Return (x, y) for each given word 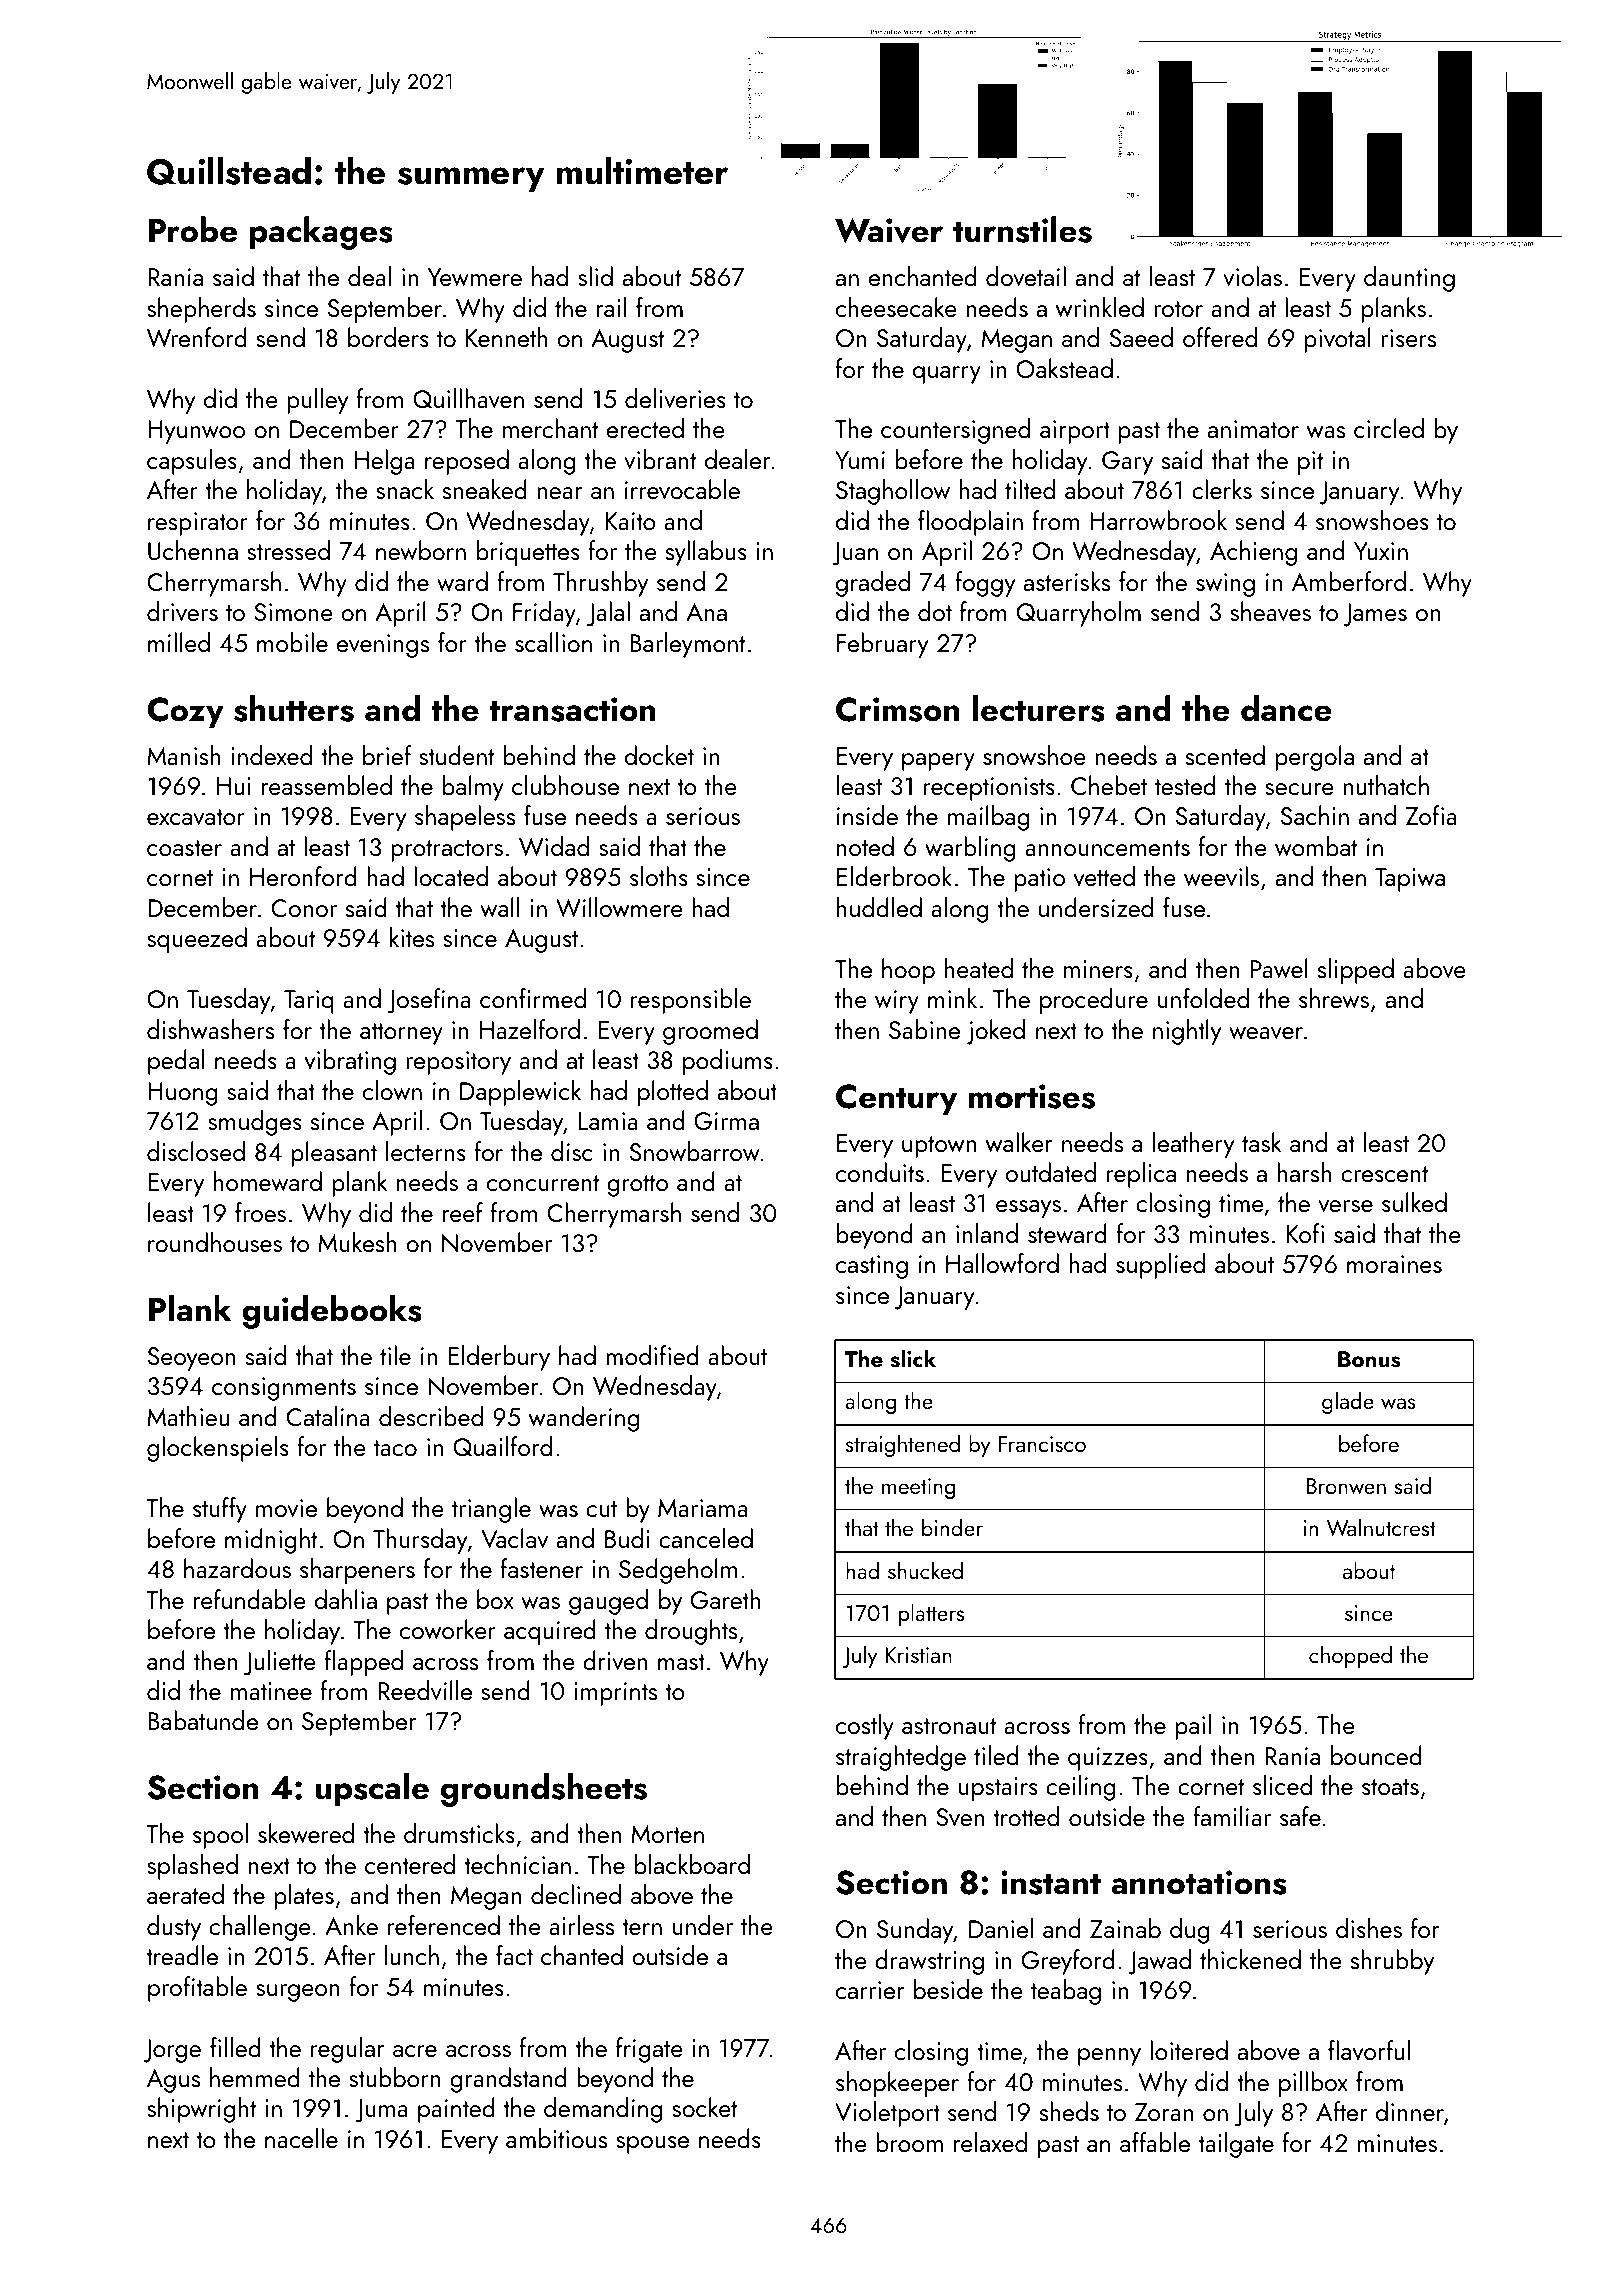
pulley (318, 401)
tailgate (1236, 2145)
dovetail (1026, 276)
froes (260, 1212)
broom (909, 2142)
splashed (192, 1867)
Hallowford (1002, 1263)
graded (873, 584)
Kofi (1305, 1233)
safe (1300, 1816)
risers (1408, 338)
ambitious (556, 2138)
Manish (184, 755)
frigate (649, 2050)
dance (1286, 708)
